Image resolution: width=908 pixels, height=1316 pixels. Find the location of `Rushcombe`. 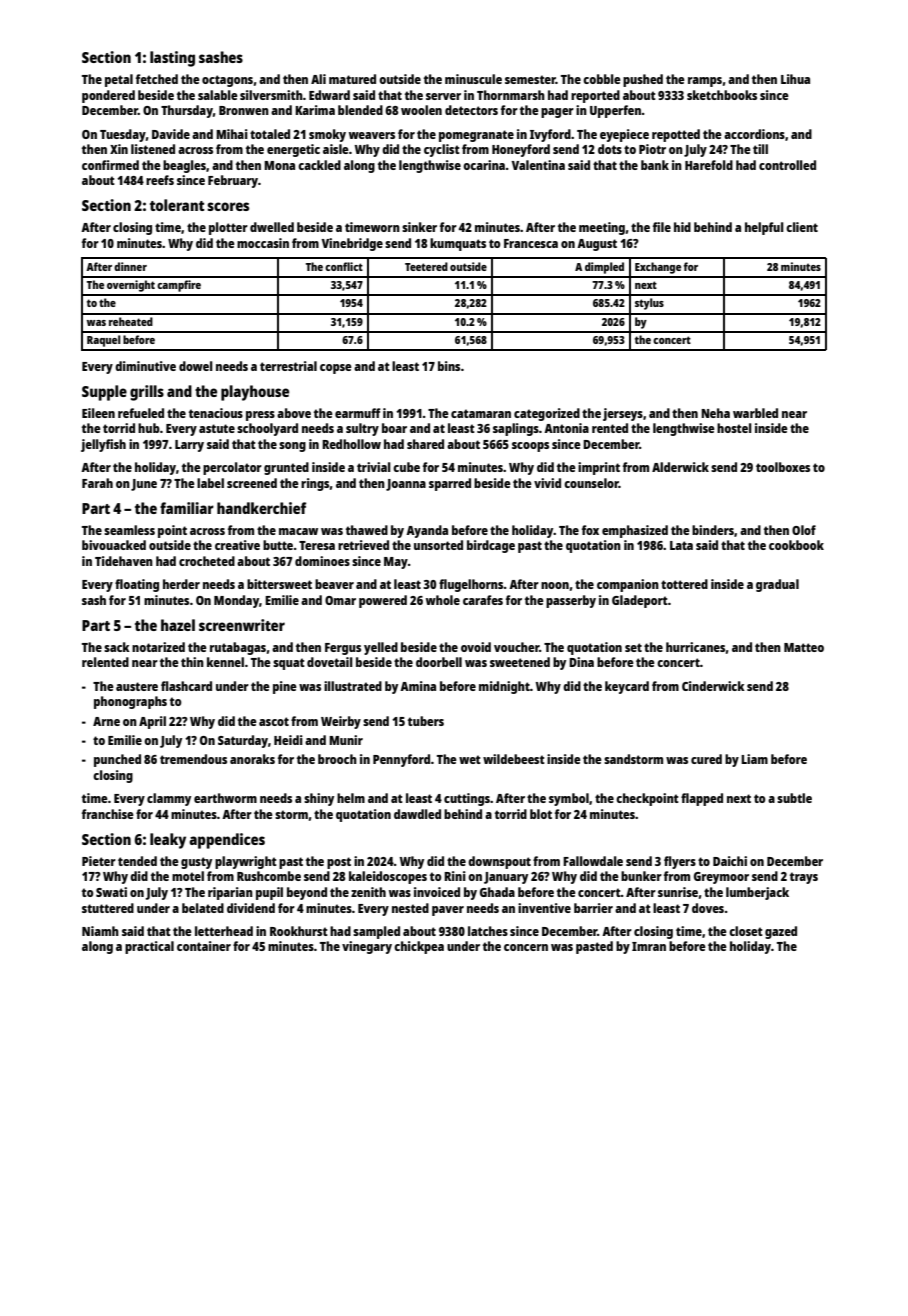

Rushcombe is located at coordinates (269, 876).
